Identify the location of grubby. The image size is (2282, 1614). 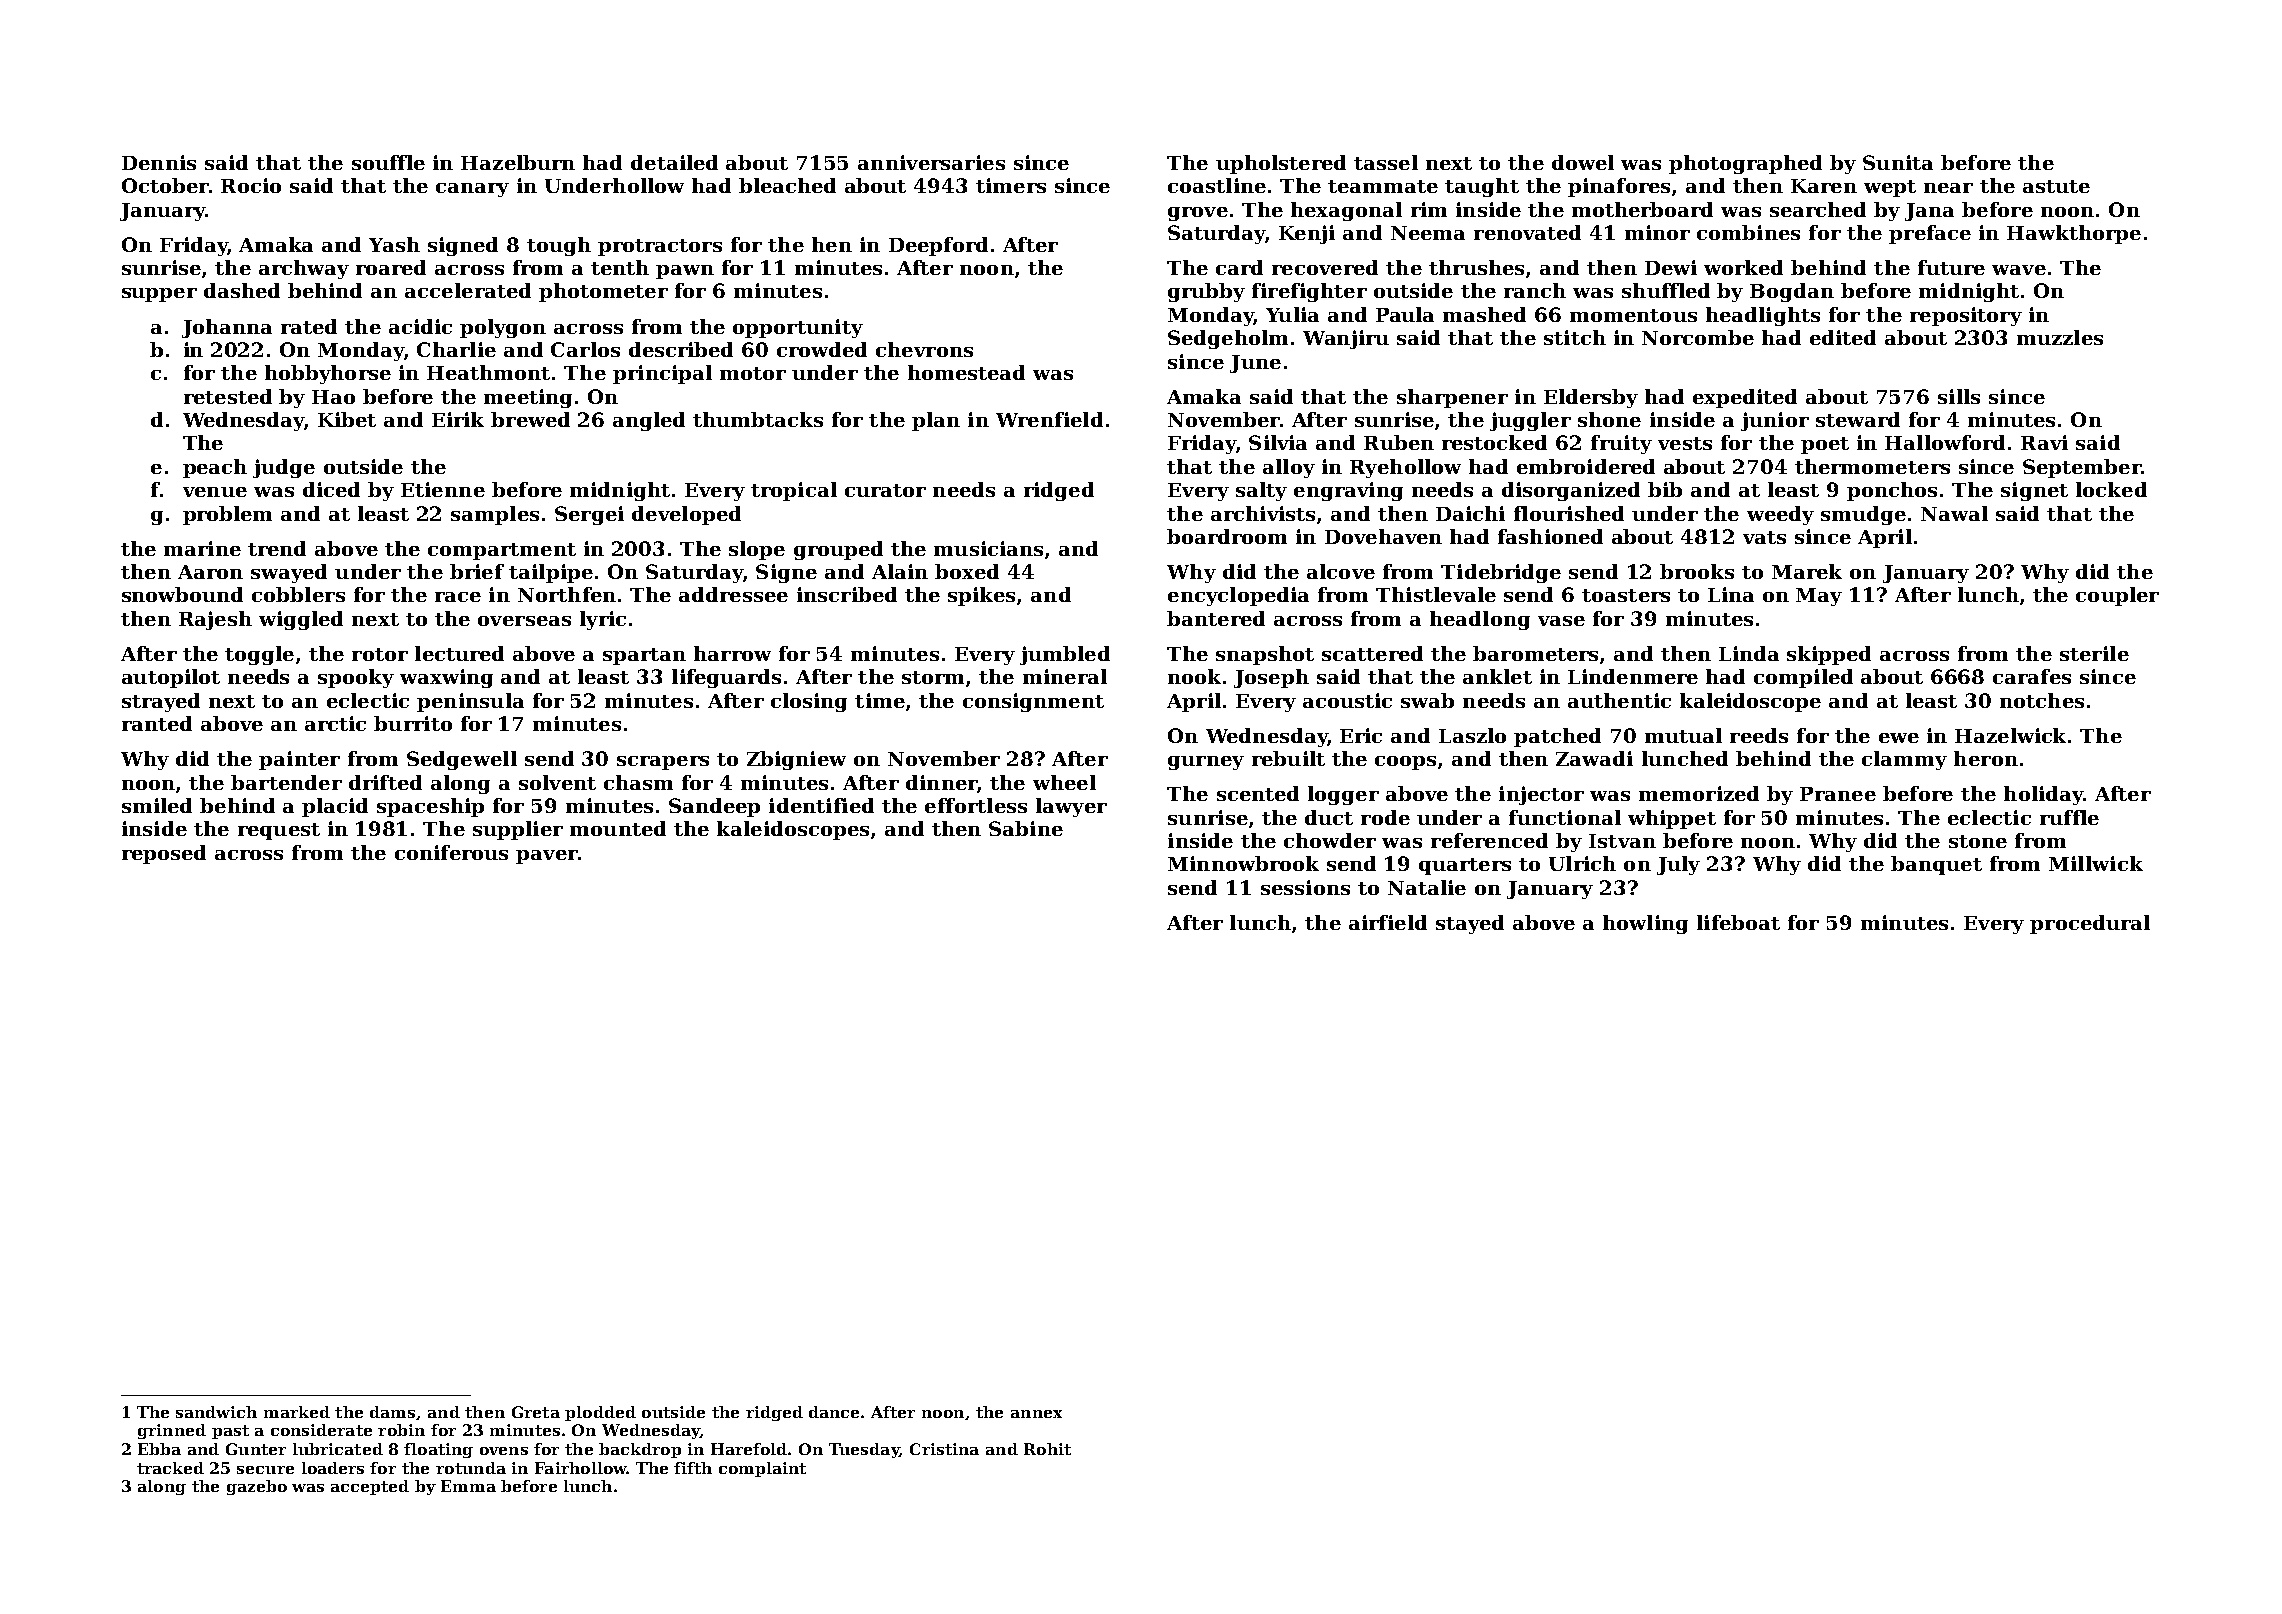
(1206, 292).
